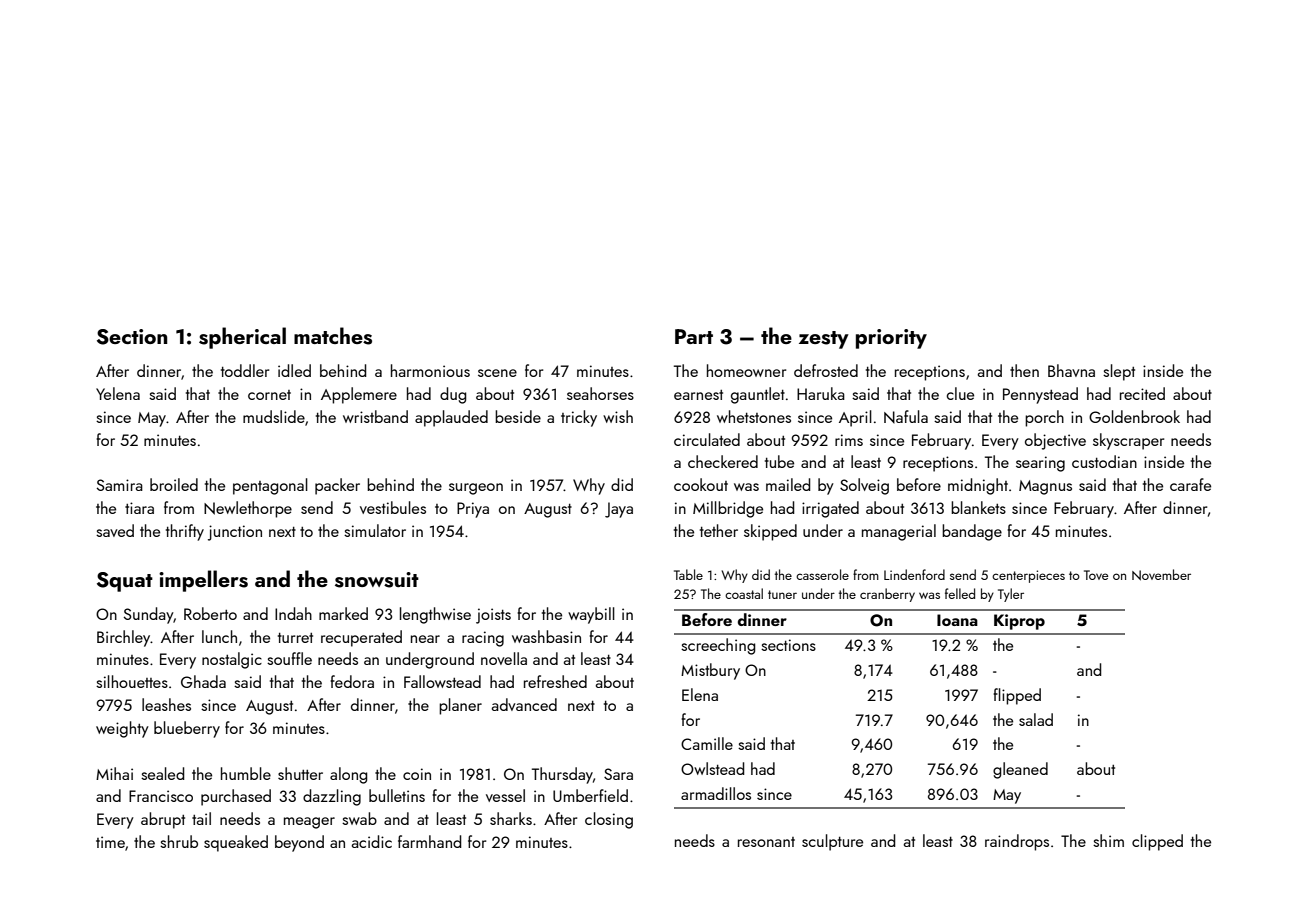  I want to click on Table, so click(688, 574).
